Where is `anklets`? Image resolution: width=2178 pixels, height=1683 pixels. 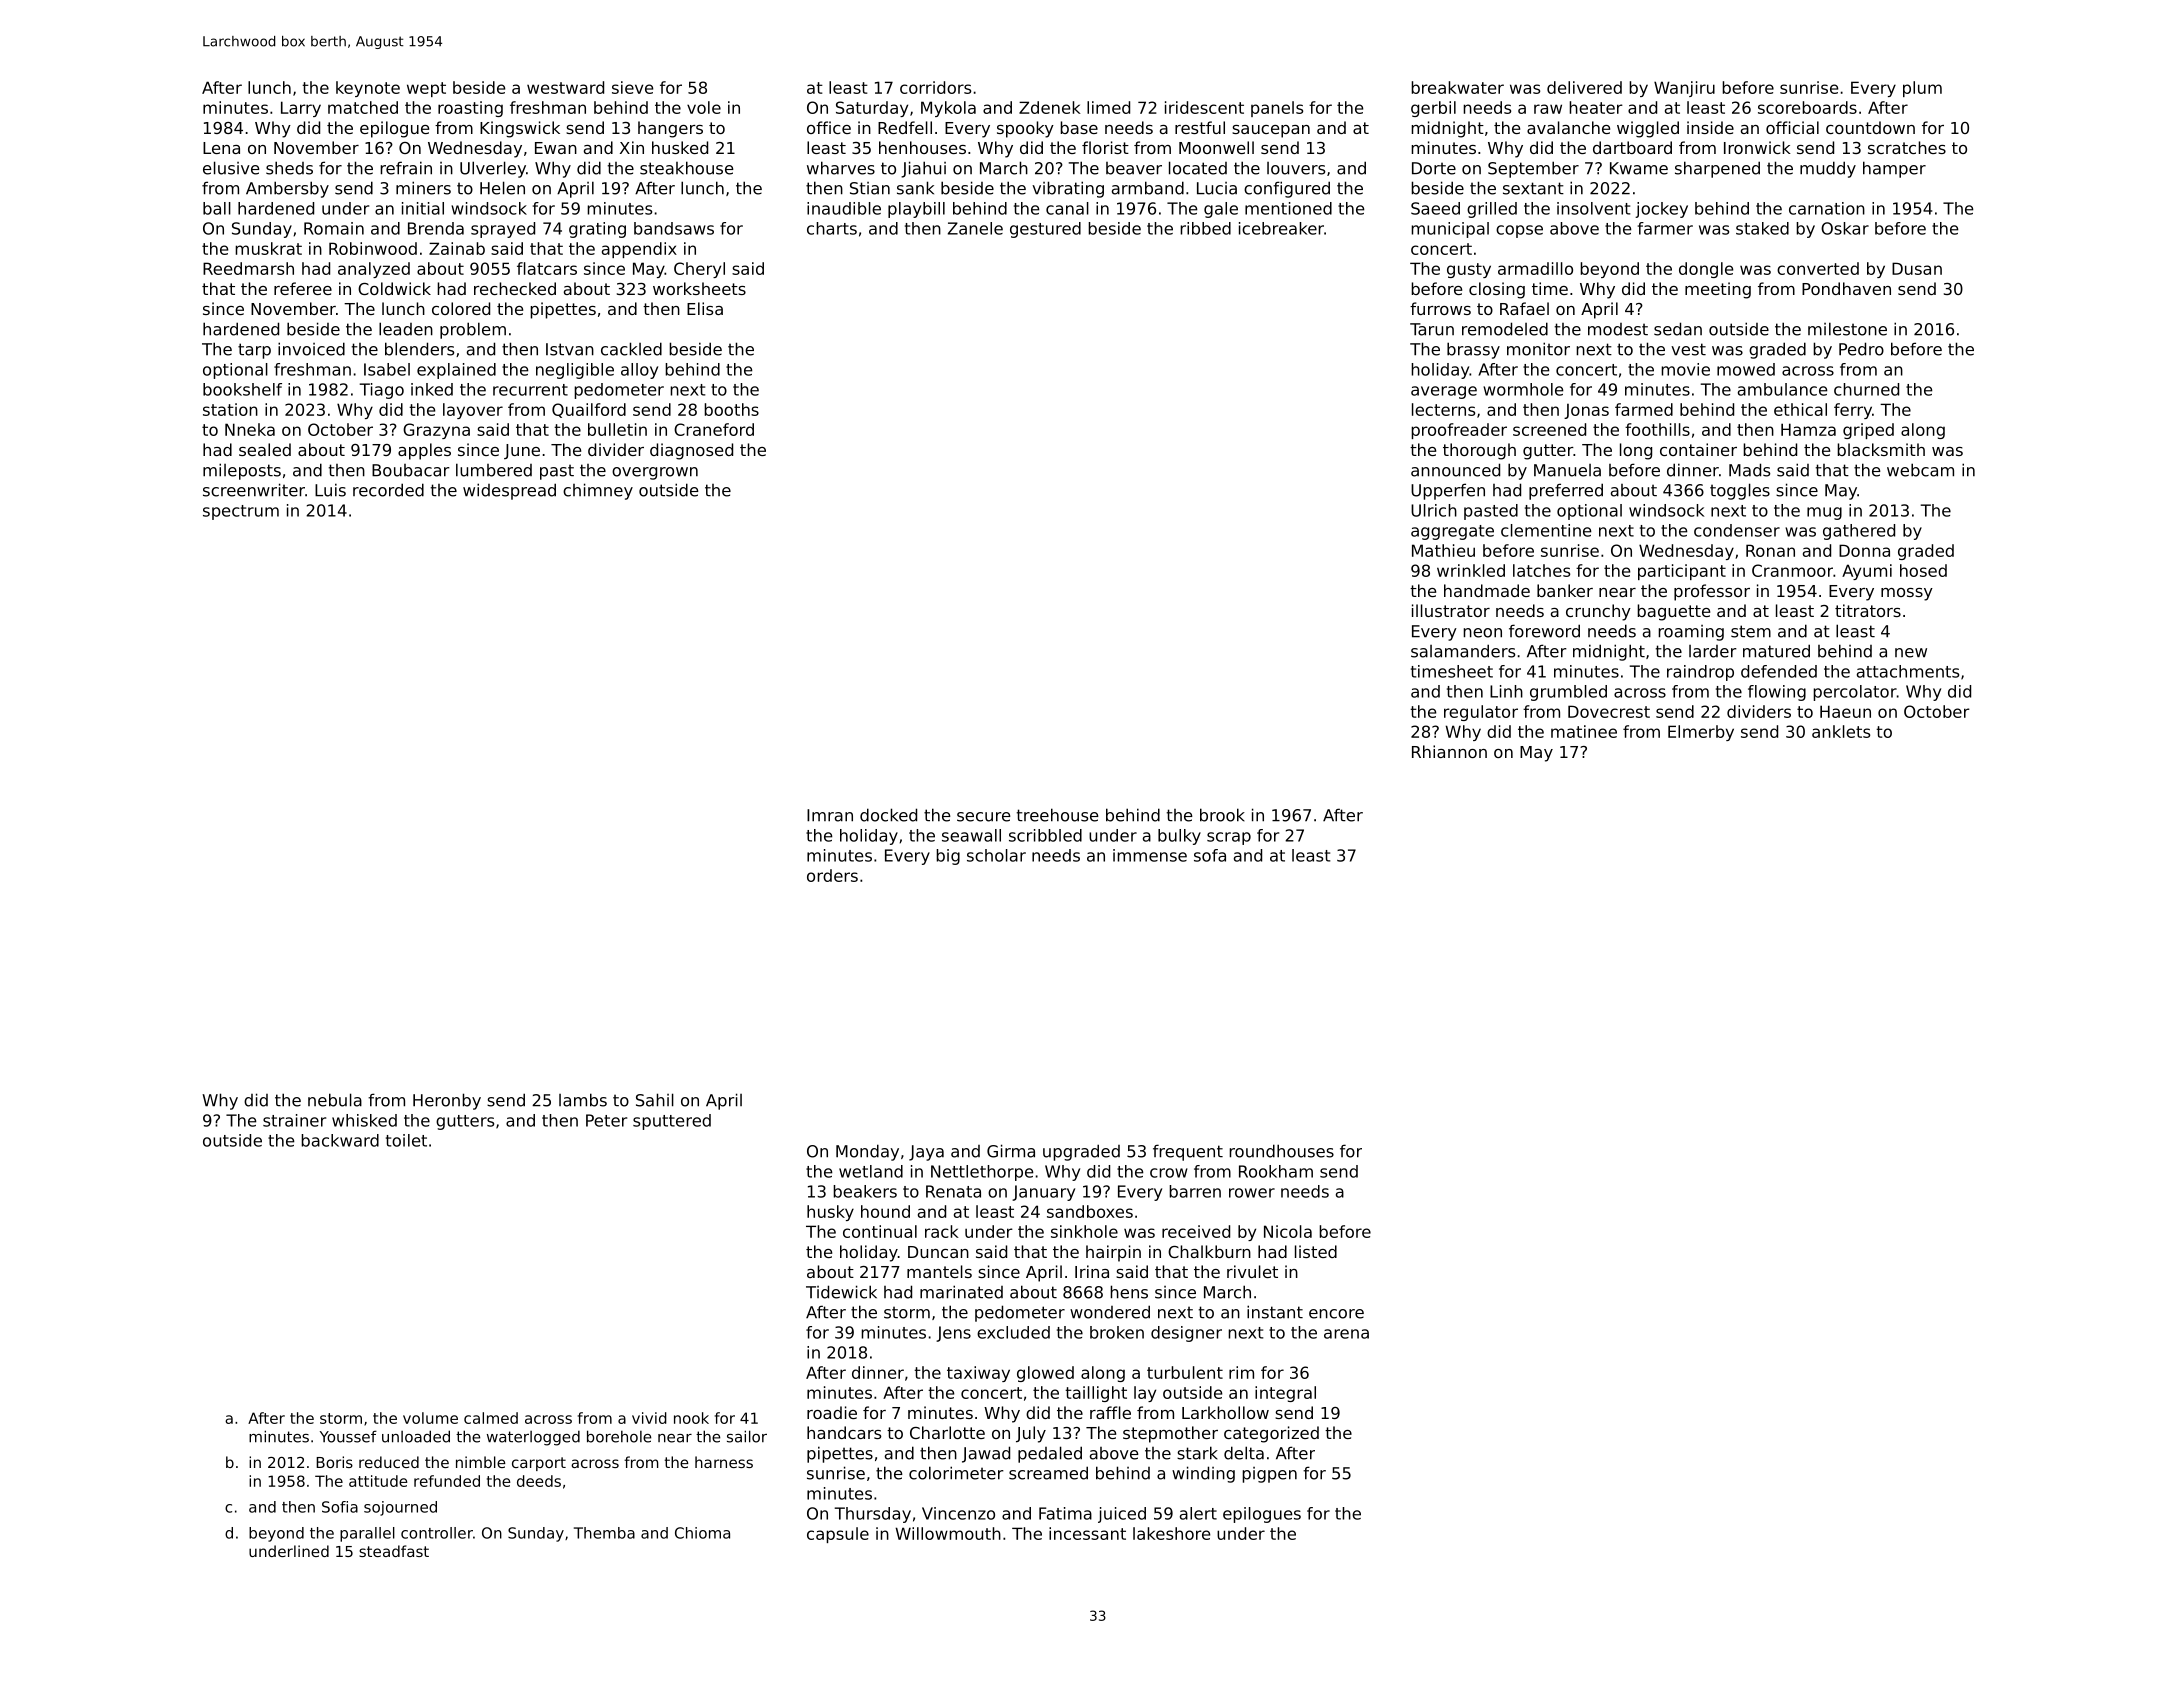 anklets is located at coordinates (1841, 731).
